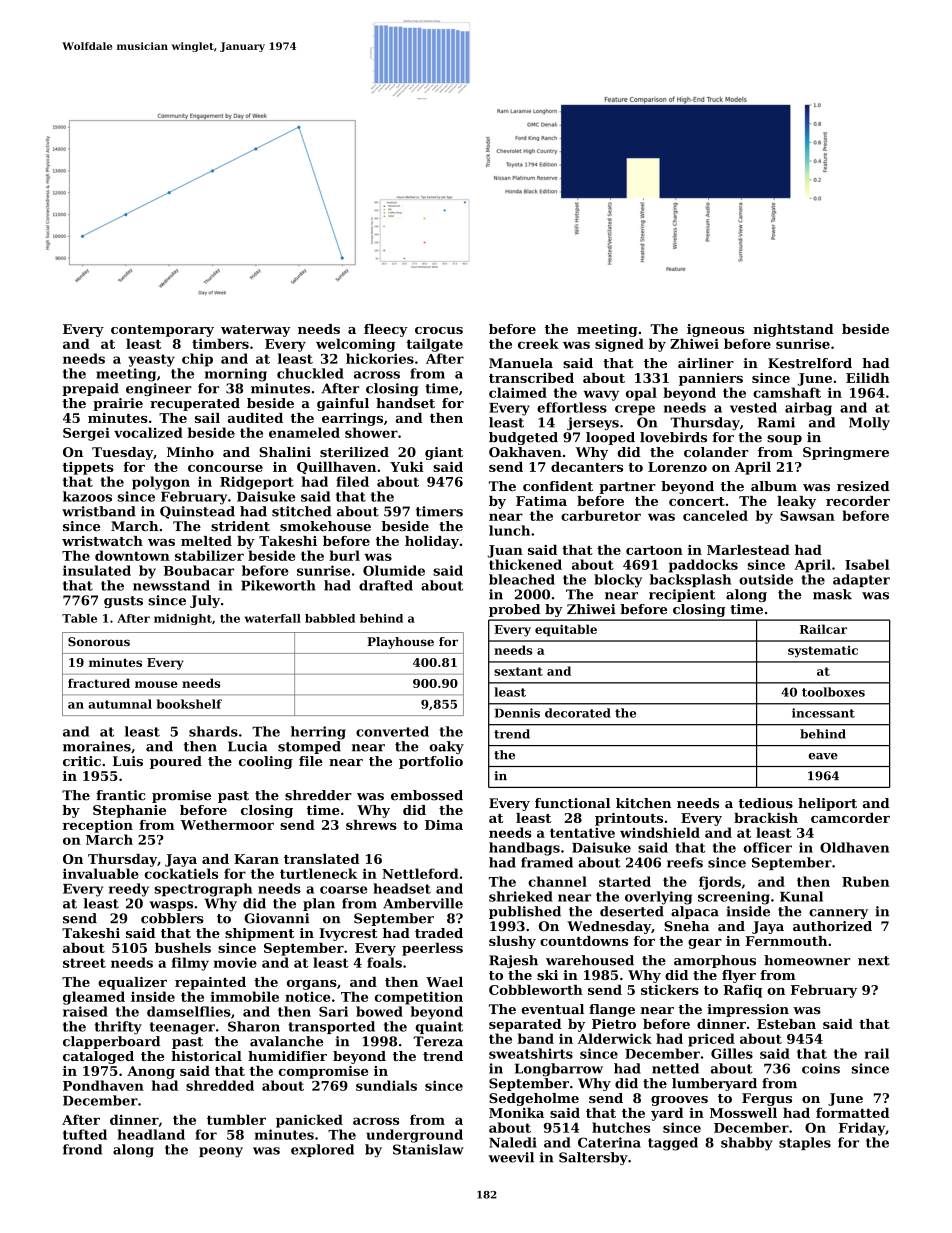  Describe the element at coordinates (427, 795) in the image. I see `embossed` at that location.
